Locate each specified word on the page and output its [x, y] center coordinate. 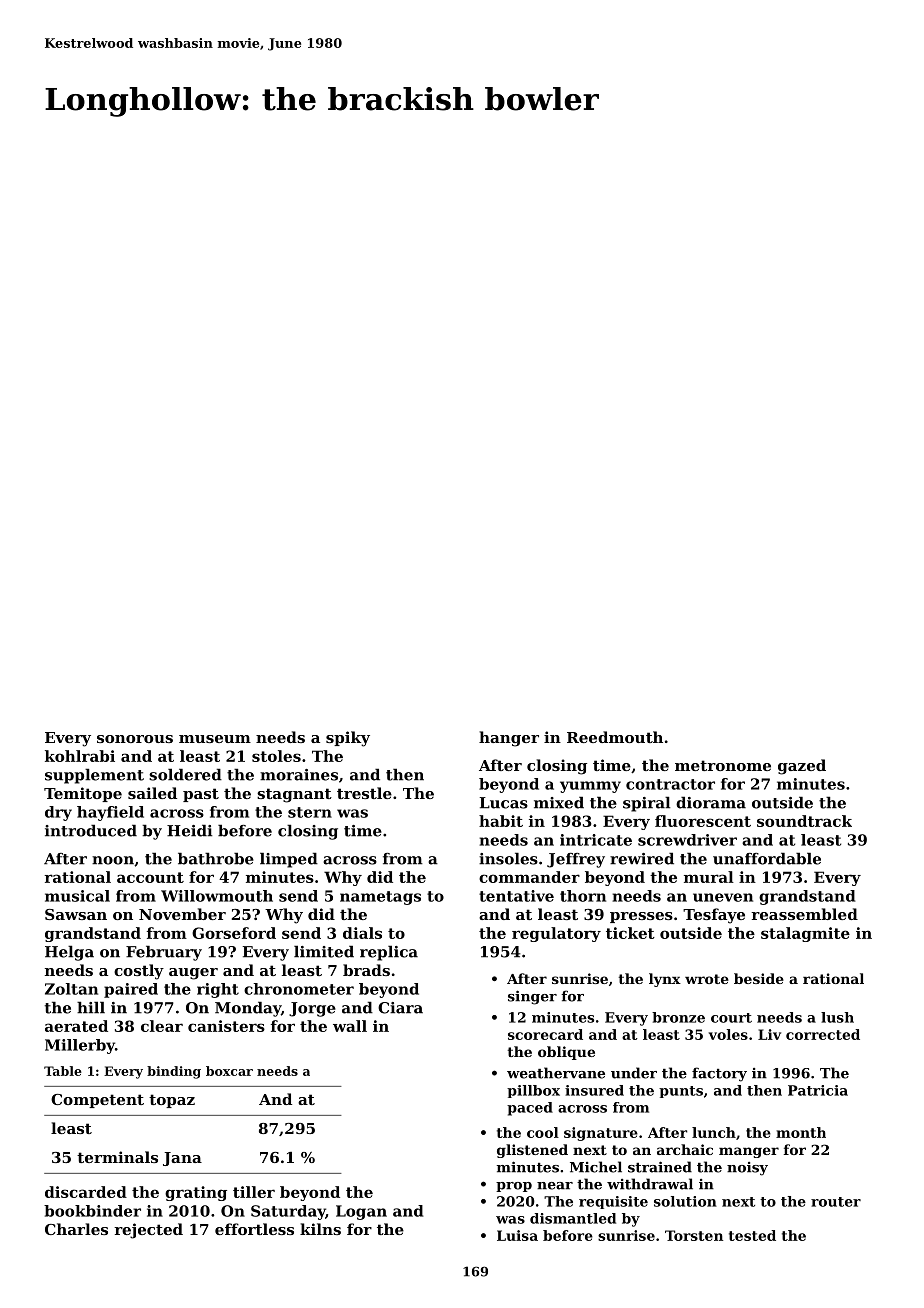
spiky [348, 739]
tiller [254, 1192]
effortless [254, 1229]
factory [719, 1074]
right [218, 990]
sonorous [135, 739]
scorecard [545, 1034]
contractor [670, 784]
